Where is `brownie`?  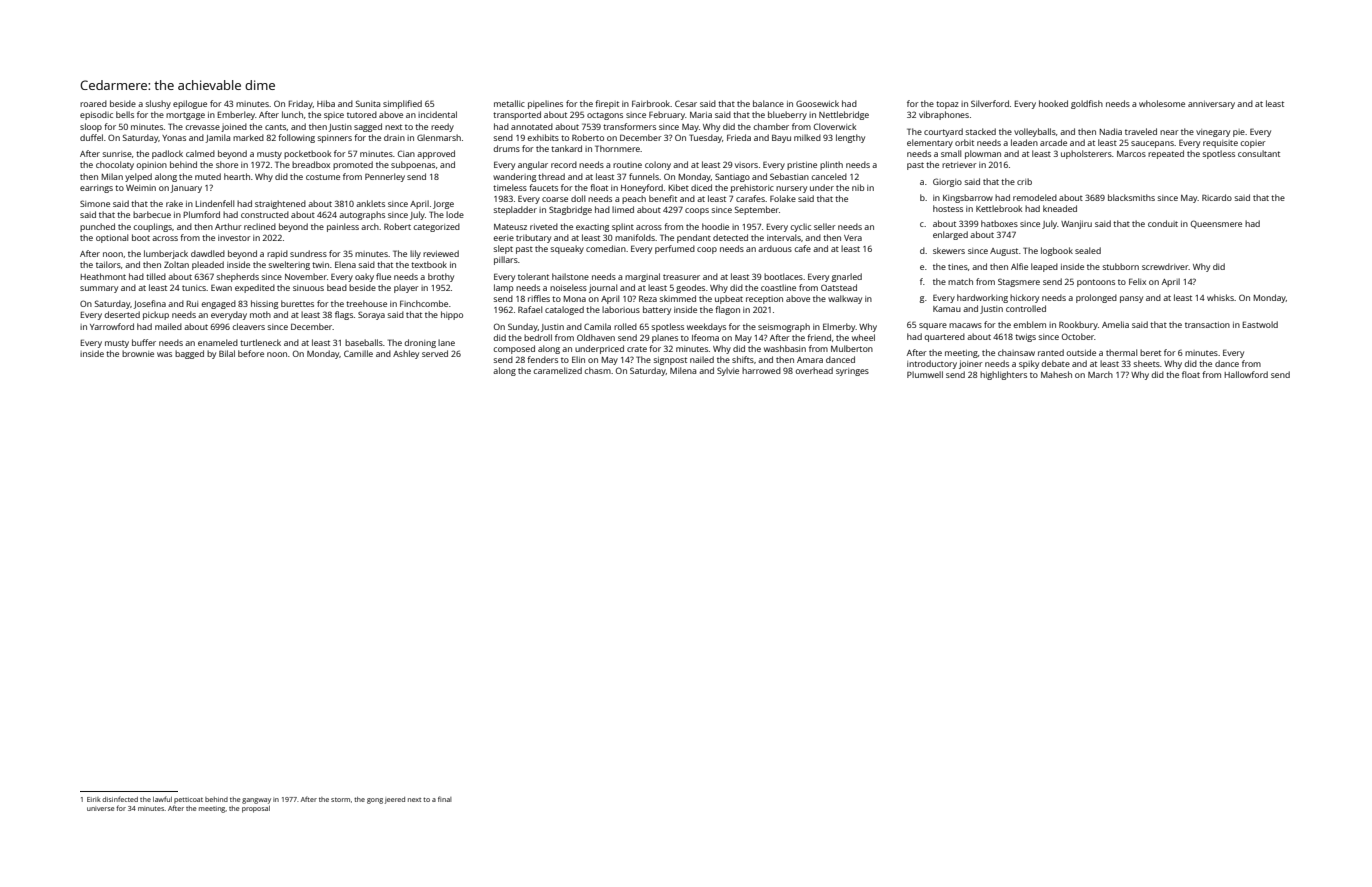 brownie is located at coordinates (138, 353).
